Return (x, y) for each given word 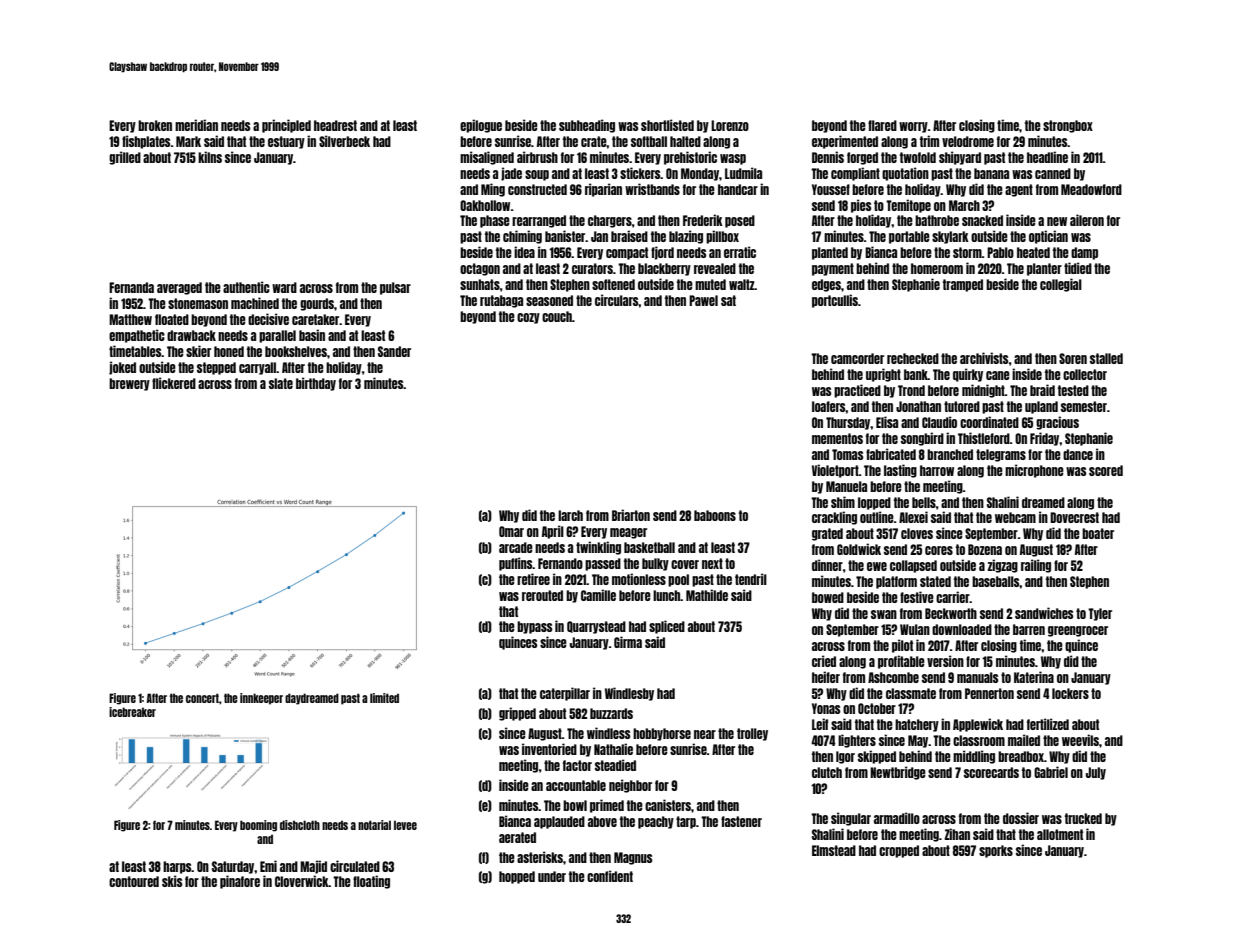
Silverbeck (344, 141)
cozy (528, 318)
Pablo (1000, 252)
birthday (316, 384)
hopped (517, 877)
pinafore (240, 882)
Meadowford (1091, 189)
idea (524, 252)
